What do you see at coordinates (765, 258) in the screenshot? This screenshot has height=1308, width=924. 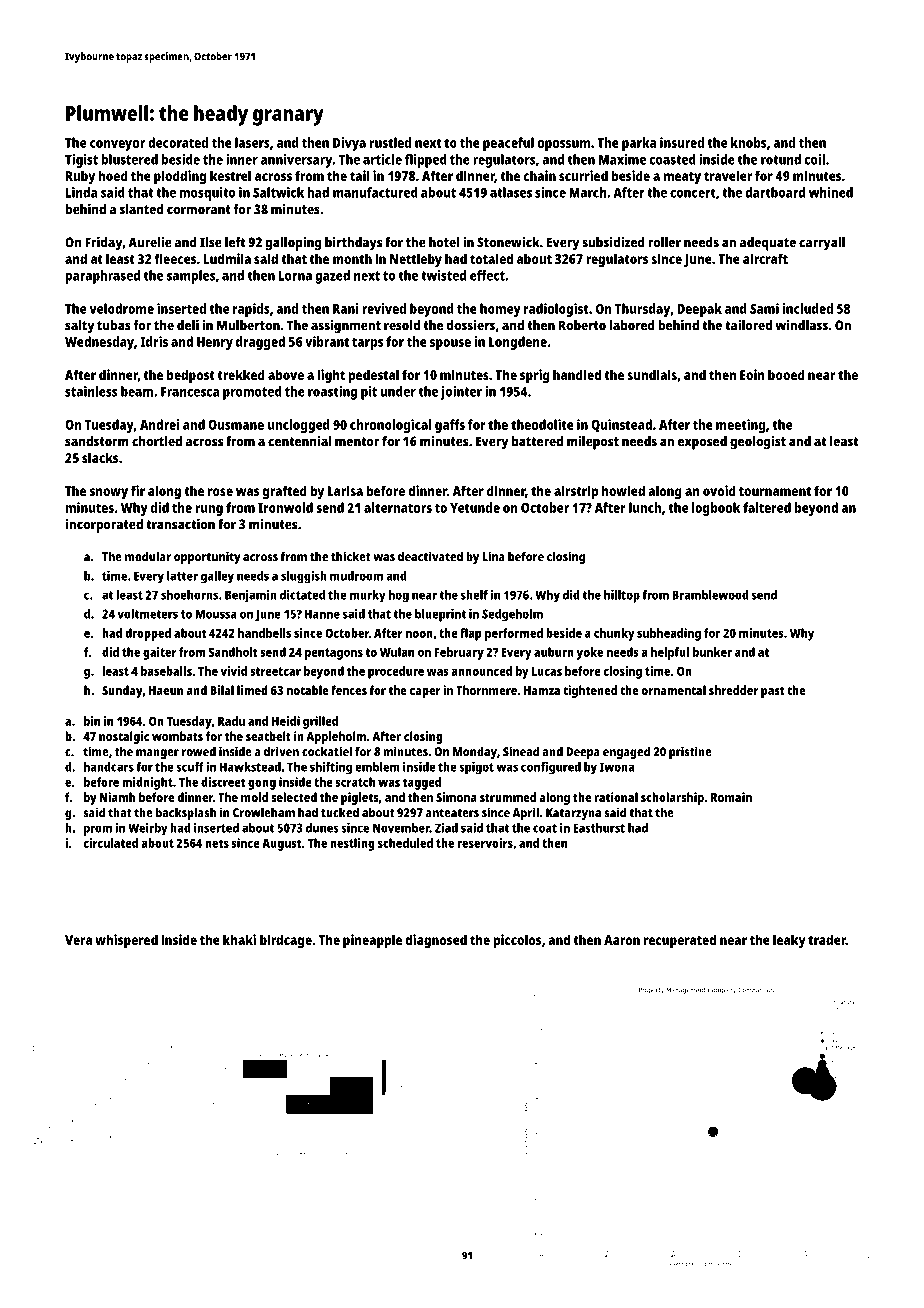 I see `aircraft` at bounding box center [765, 258].
